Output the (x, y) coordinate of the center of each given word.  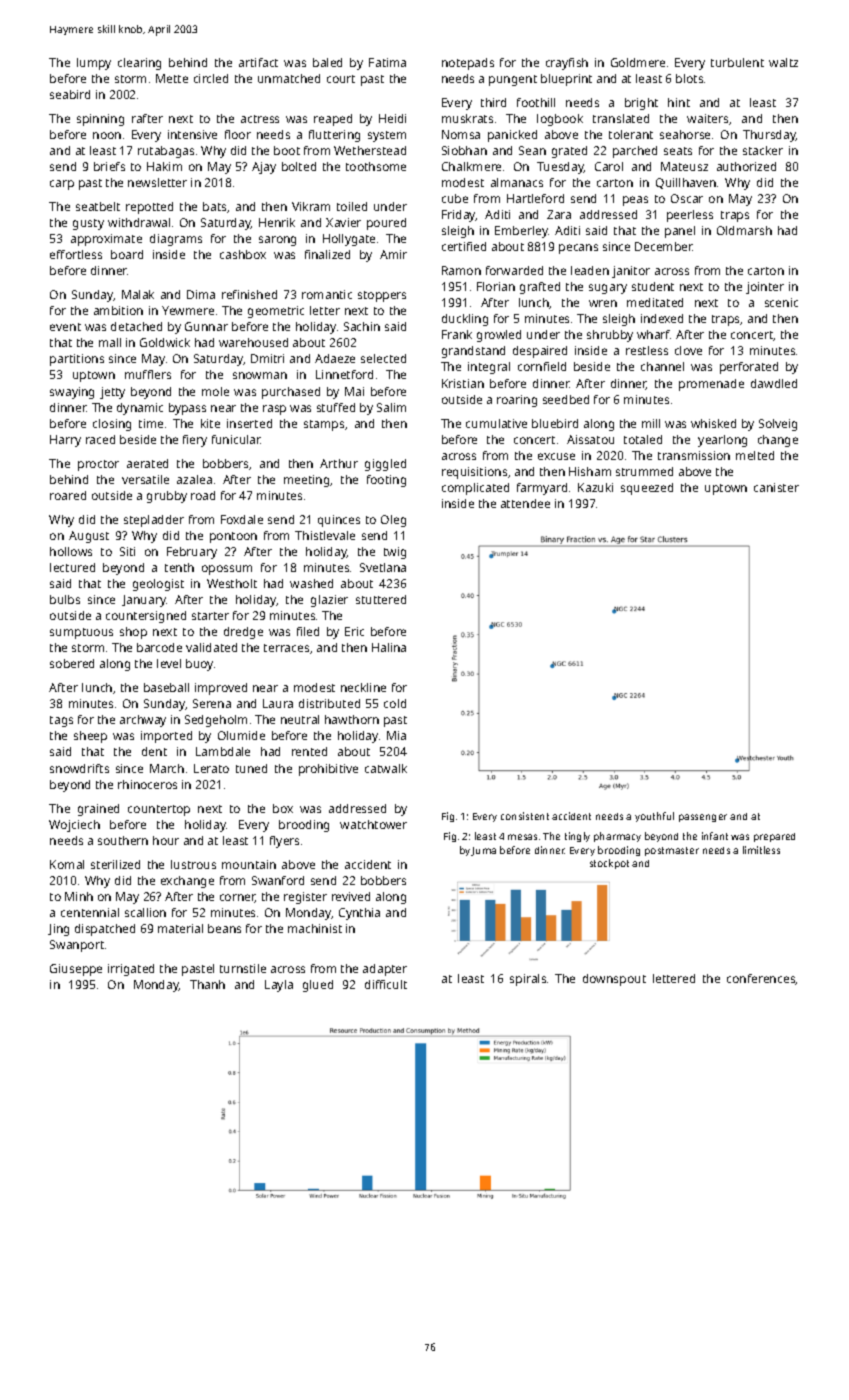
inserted (249, 423)
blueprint (566, 80)
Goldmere (638, 62)
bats (214, 206)
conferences (761, 979)
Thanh (207, 984)
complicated (475, 489)
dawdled (774, 383)
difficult (386, 984)
